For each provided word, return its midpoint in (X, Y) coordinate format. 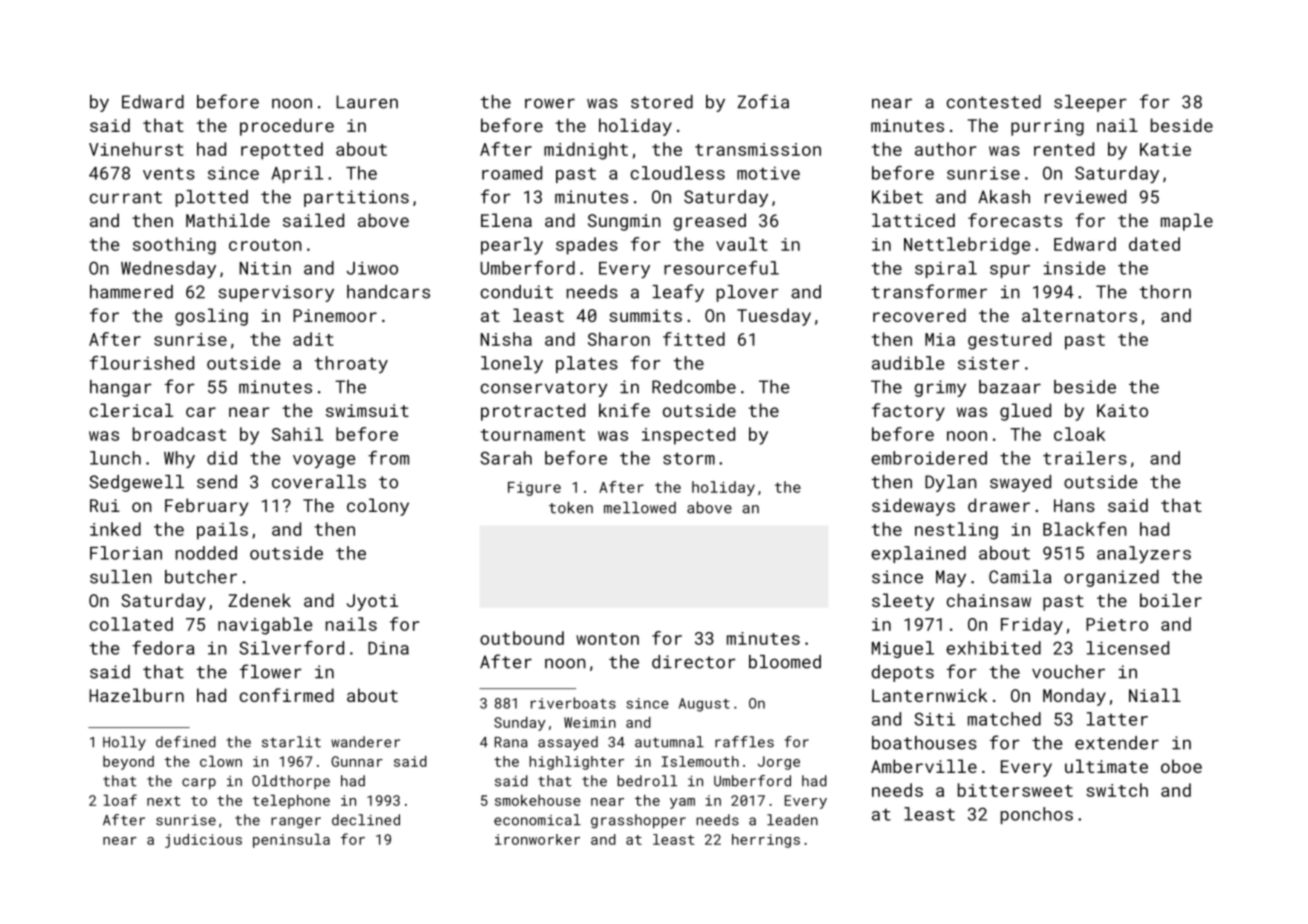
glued (1025, 412)
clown (221, 761)
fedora (163, 648)
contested (994, 102)
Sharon (619, 339)
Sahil (297, 434)
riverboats (573, 703)
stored (662, 102)
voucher (1068, 672)
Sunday (520, 724)
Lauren (367, 102)
